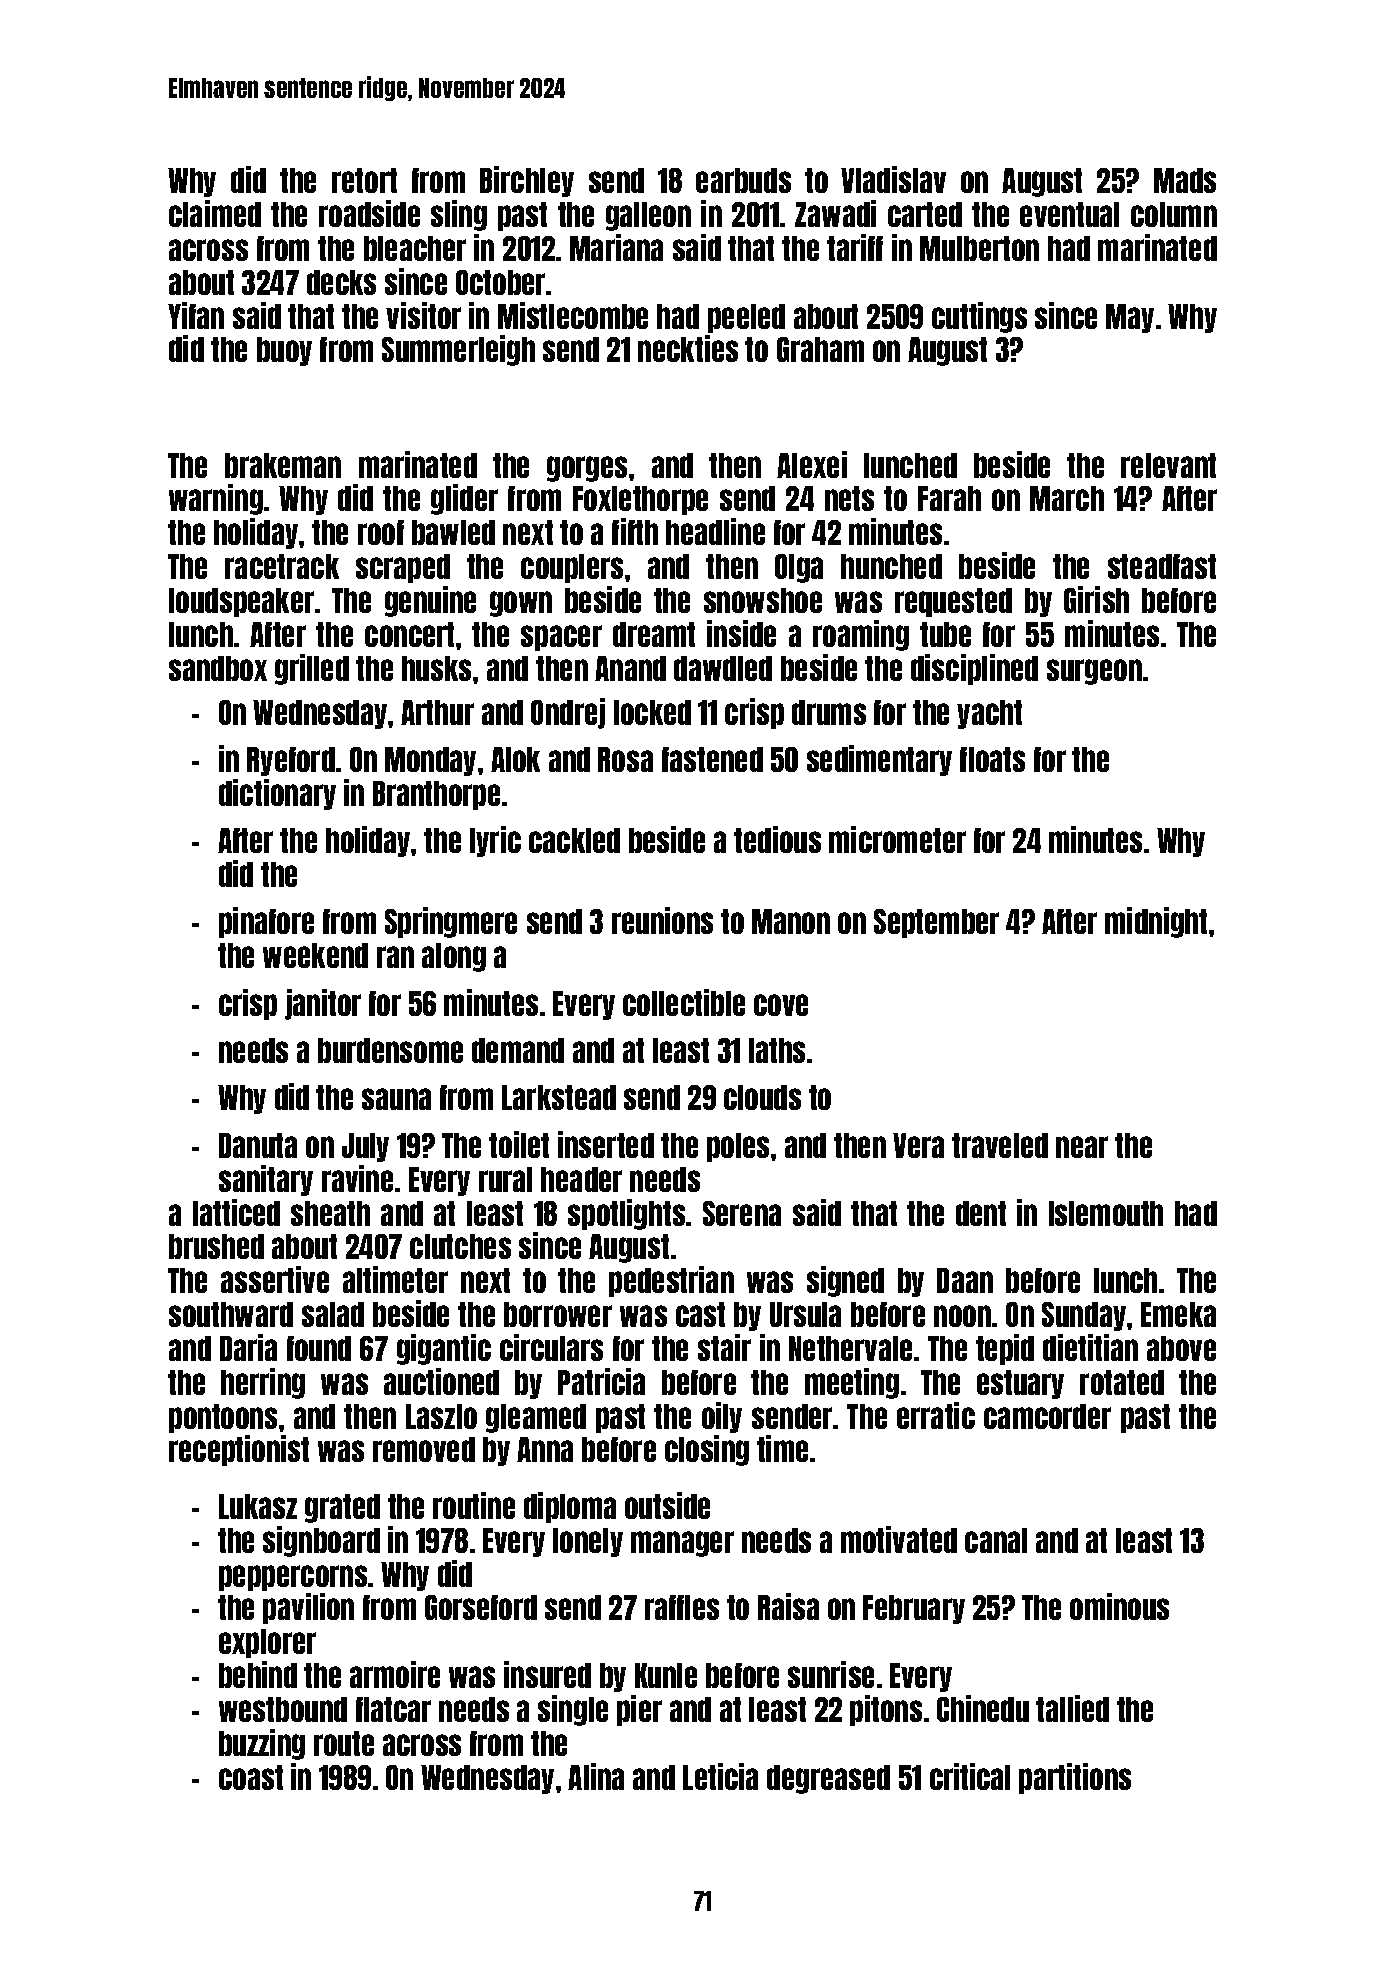  What do you see at coordinates (688, 348) in the screenshot?
I see `neckties` at bounding box center [688, 348].
